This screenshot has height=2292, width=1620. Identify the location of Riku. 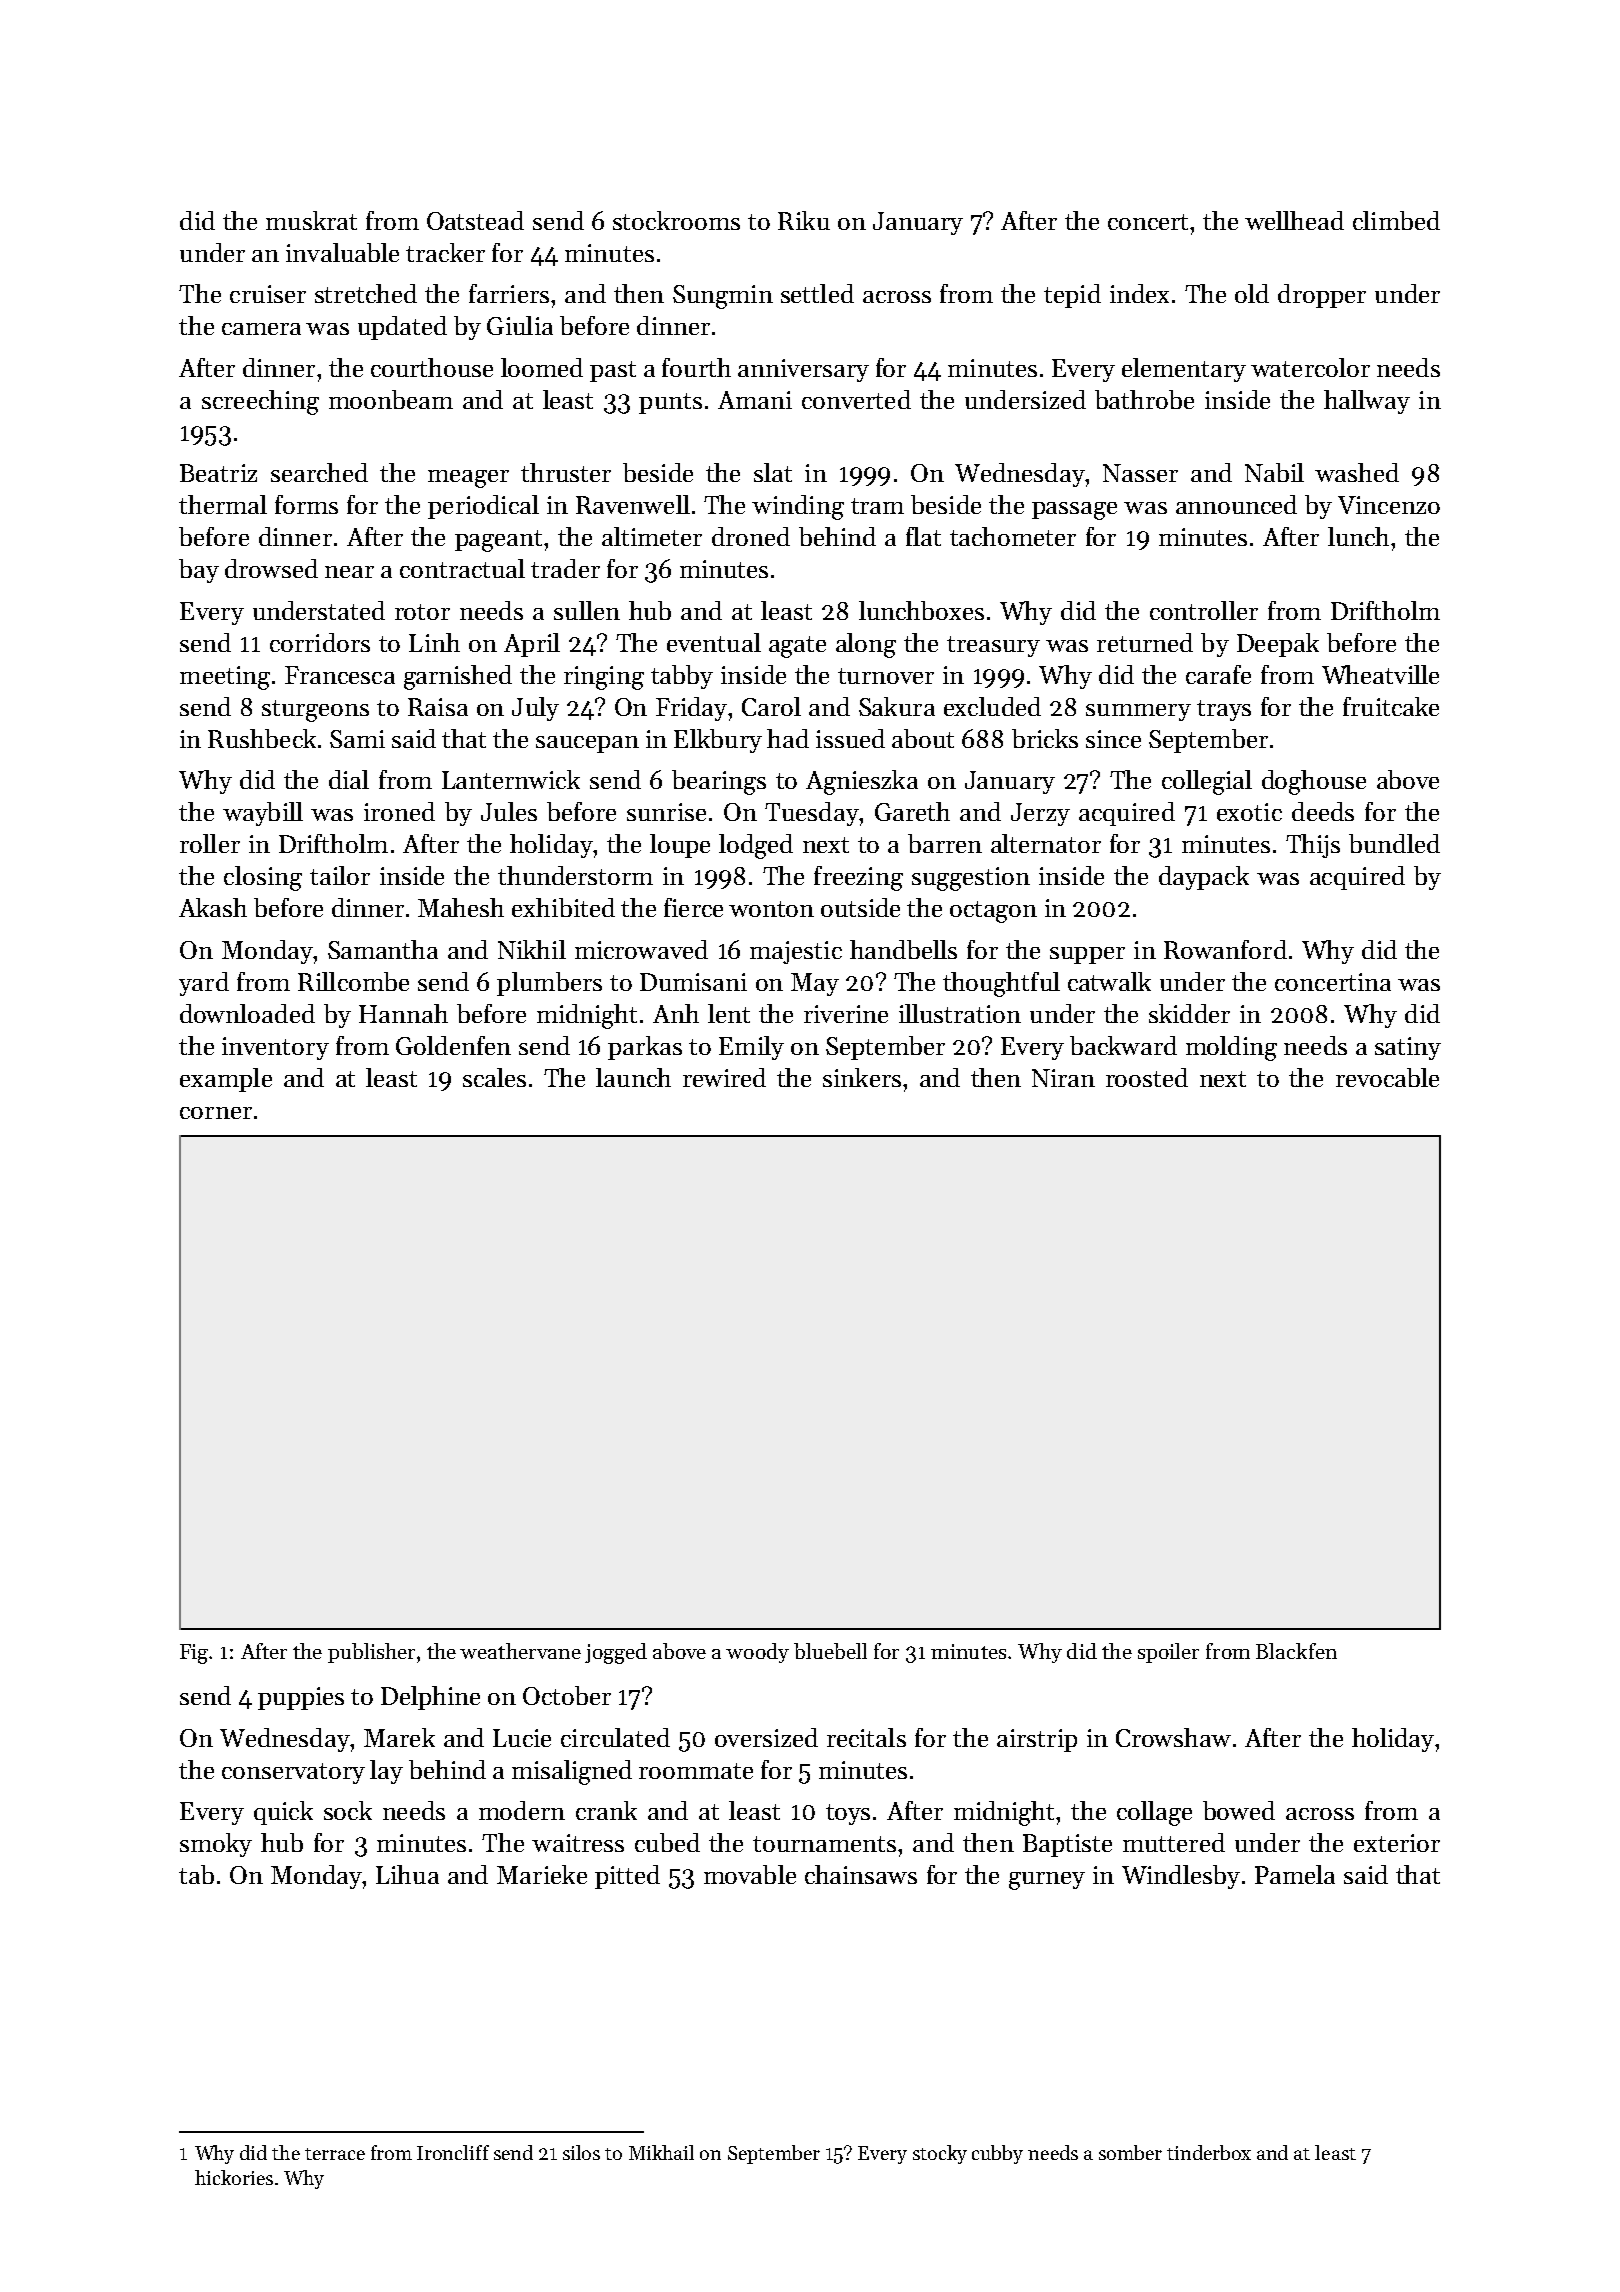
(804, 220).
